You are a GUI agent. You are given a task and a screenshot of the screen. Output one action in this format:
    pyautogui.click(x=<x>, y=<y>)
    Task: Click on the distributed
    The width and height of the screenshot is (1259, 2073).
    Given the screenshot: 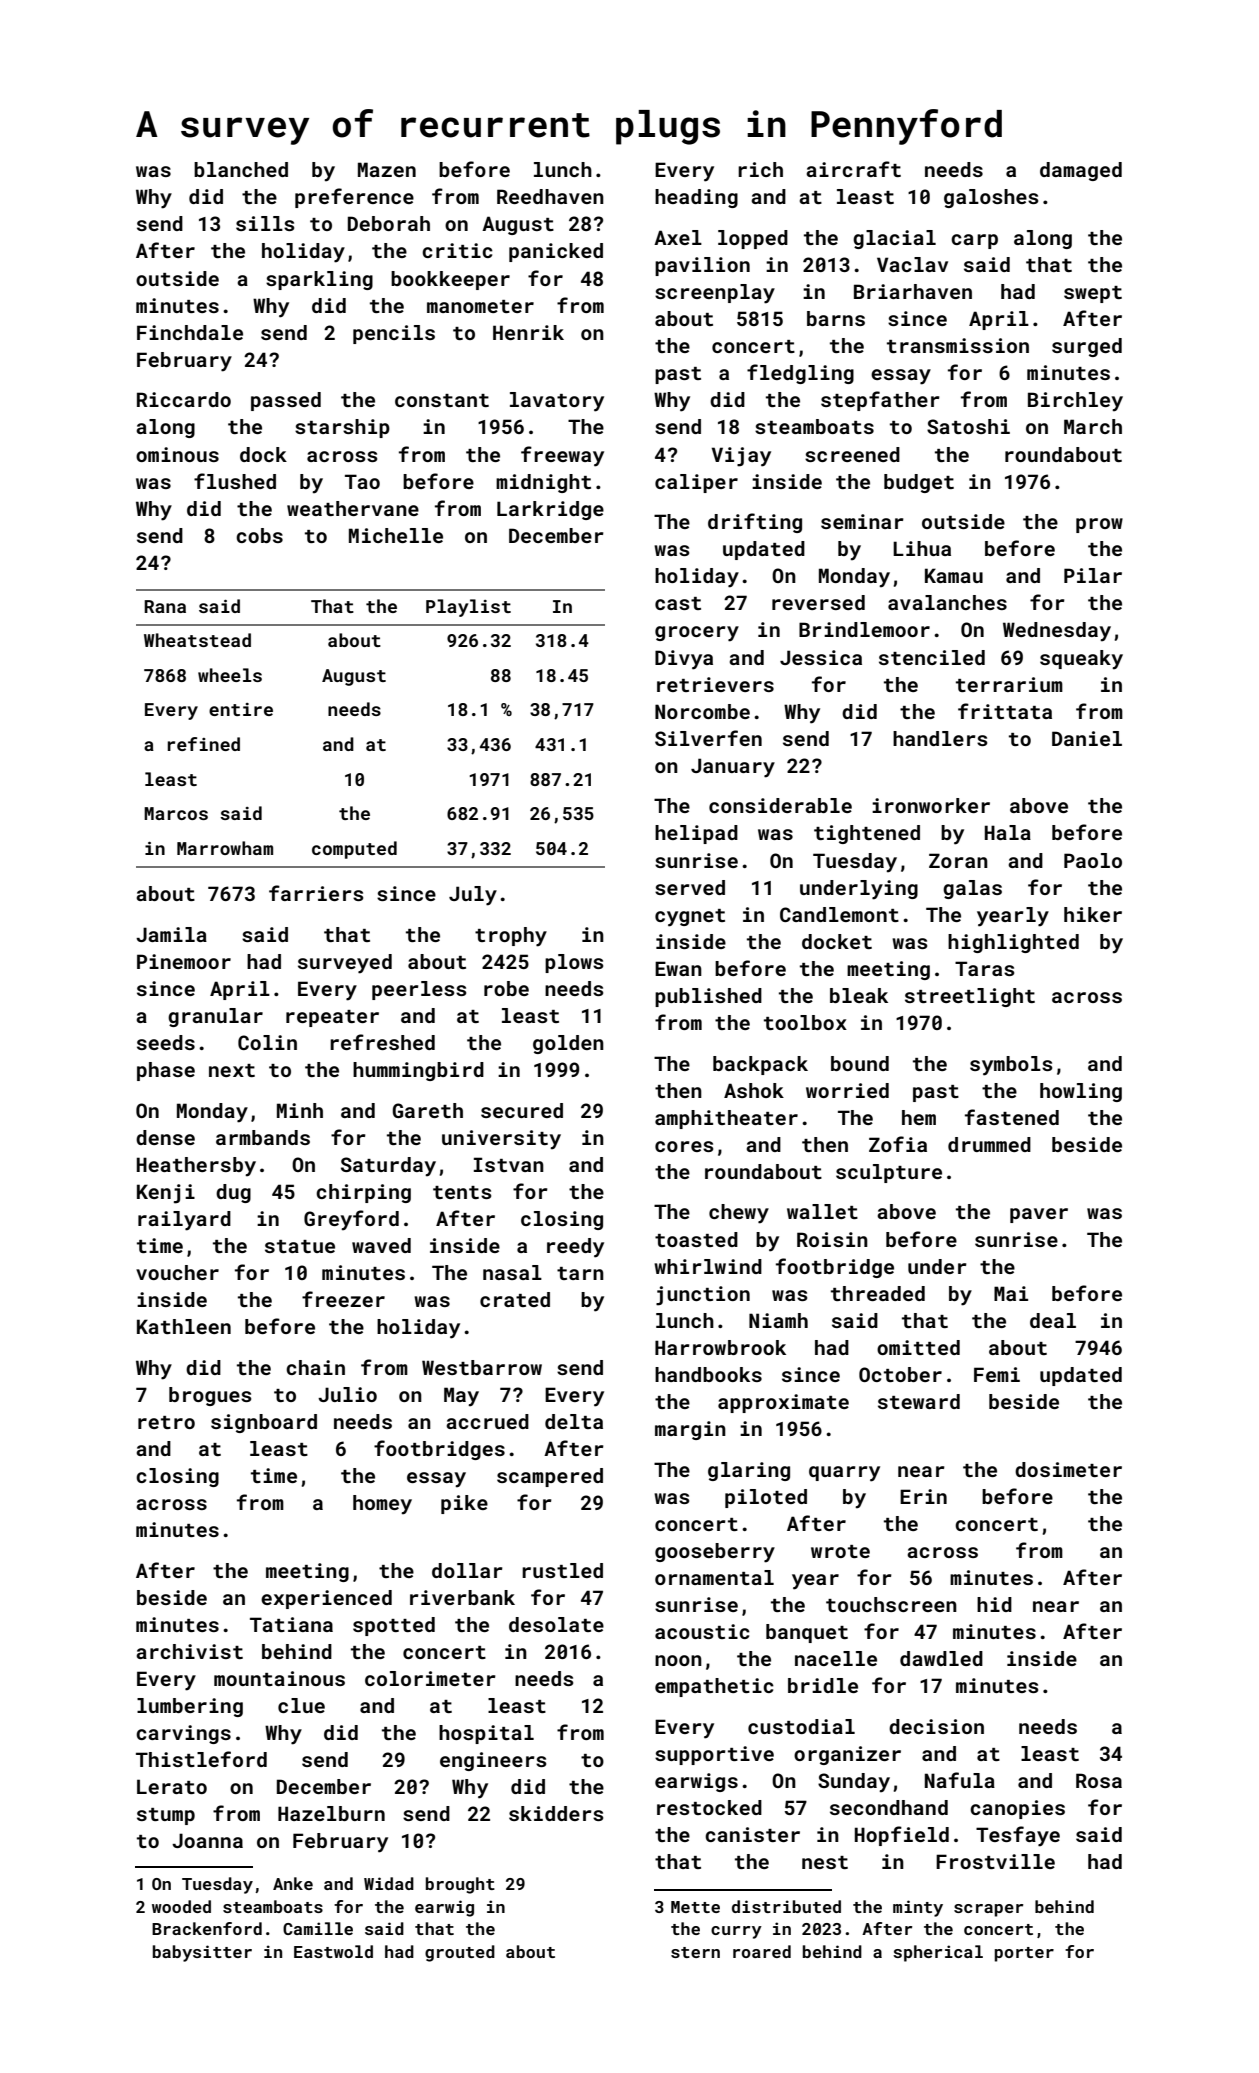 What is the action you would take?
    pyautogui.click(x=786, y=1906)
